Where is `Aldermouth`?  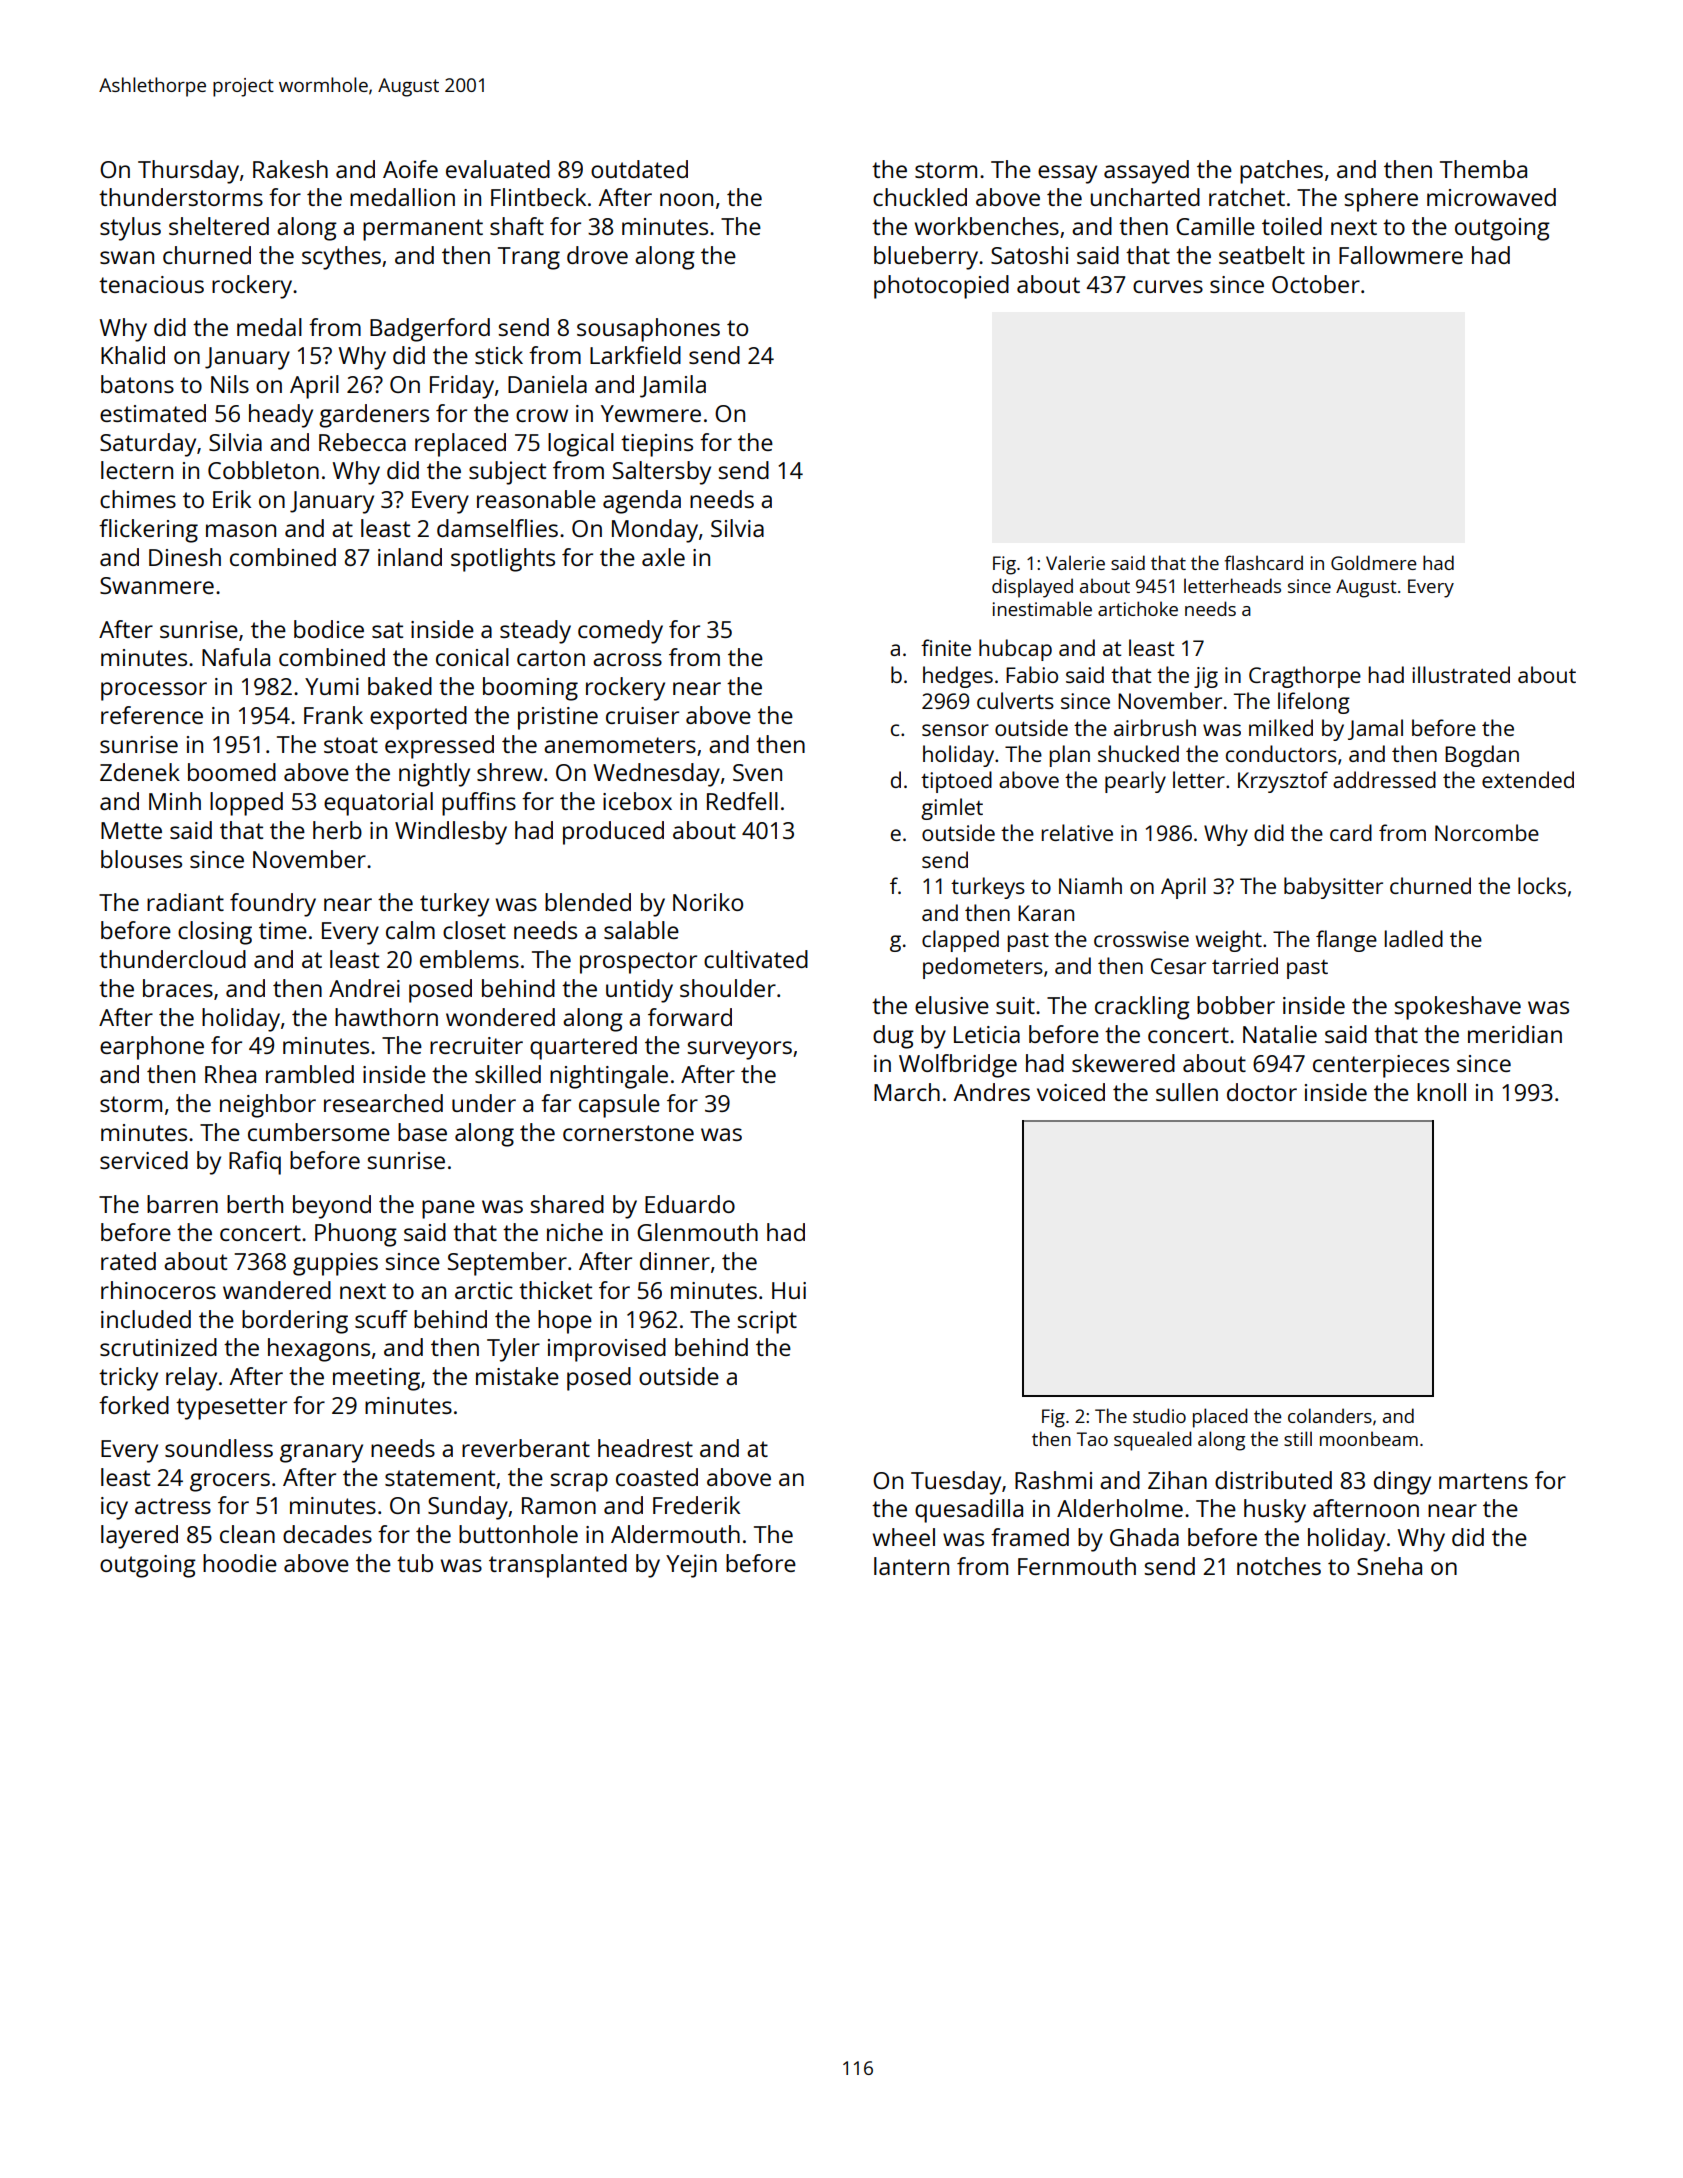
Aldermouth is located at coordinates (675, 1534).
